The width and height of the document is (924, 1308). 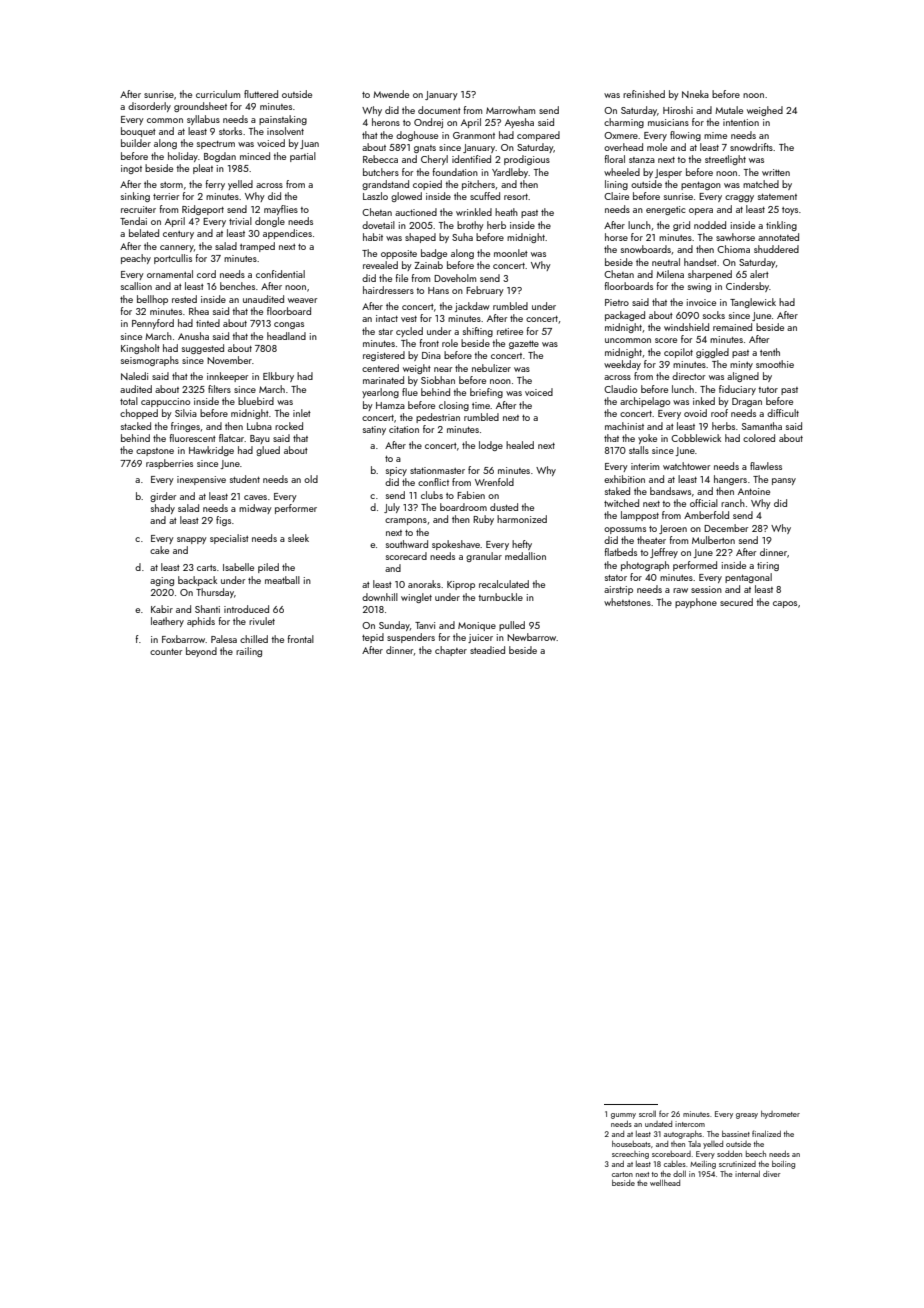 I want to click on tinkling, so click(x=781, y=226).
